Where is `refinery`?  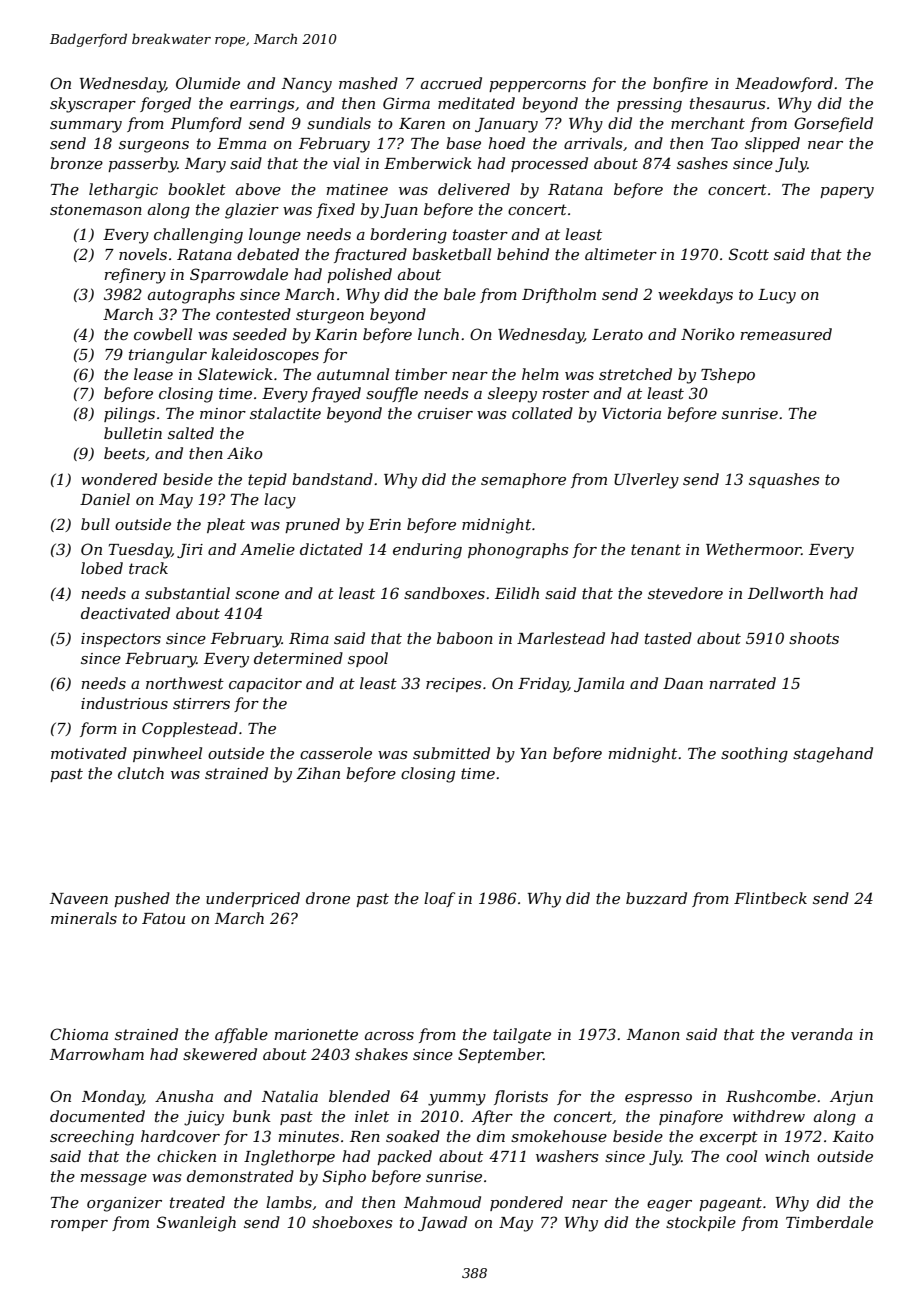
refinery is located at coordinates (135, 276).
